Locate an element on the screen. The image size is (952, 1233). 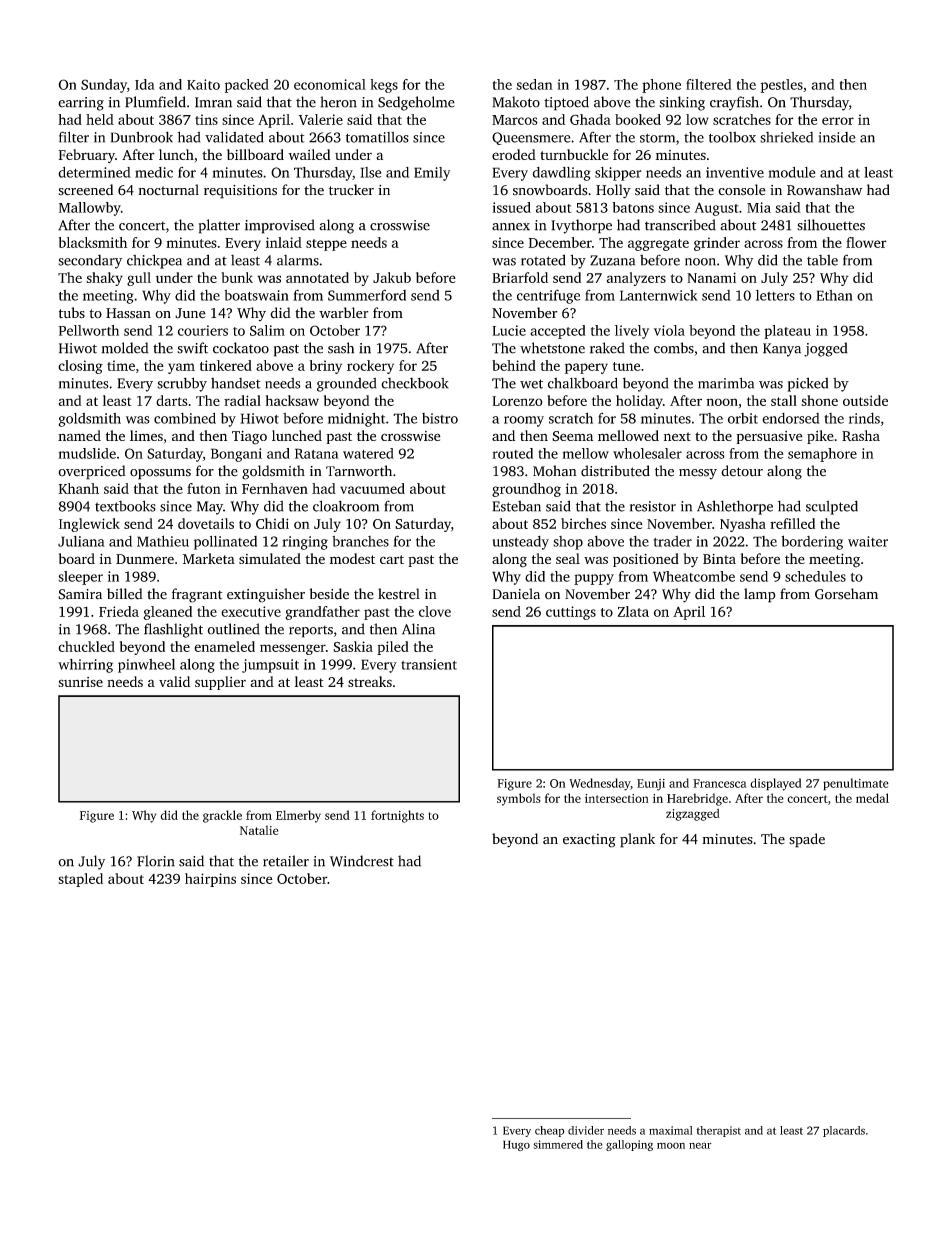
Hugo is located at coordinates (516, 1145).
